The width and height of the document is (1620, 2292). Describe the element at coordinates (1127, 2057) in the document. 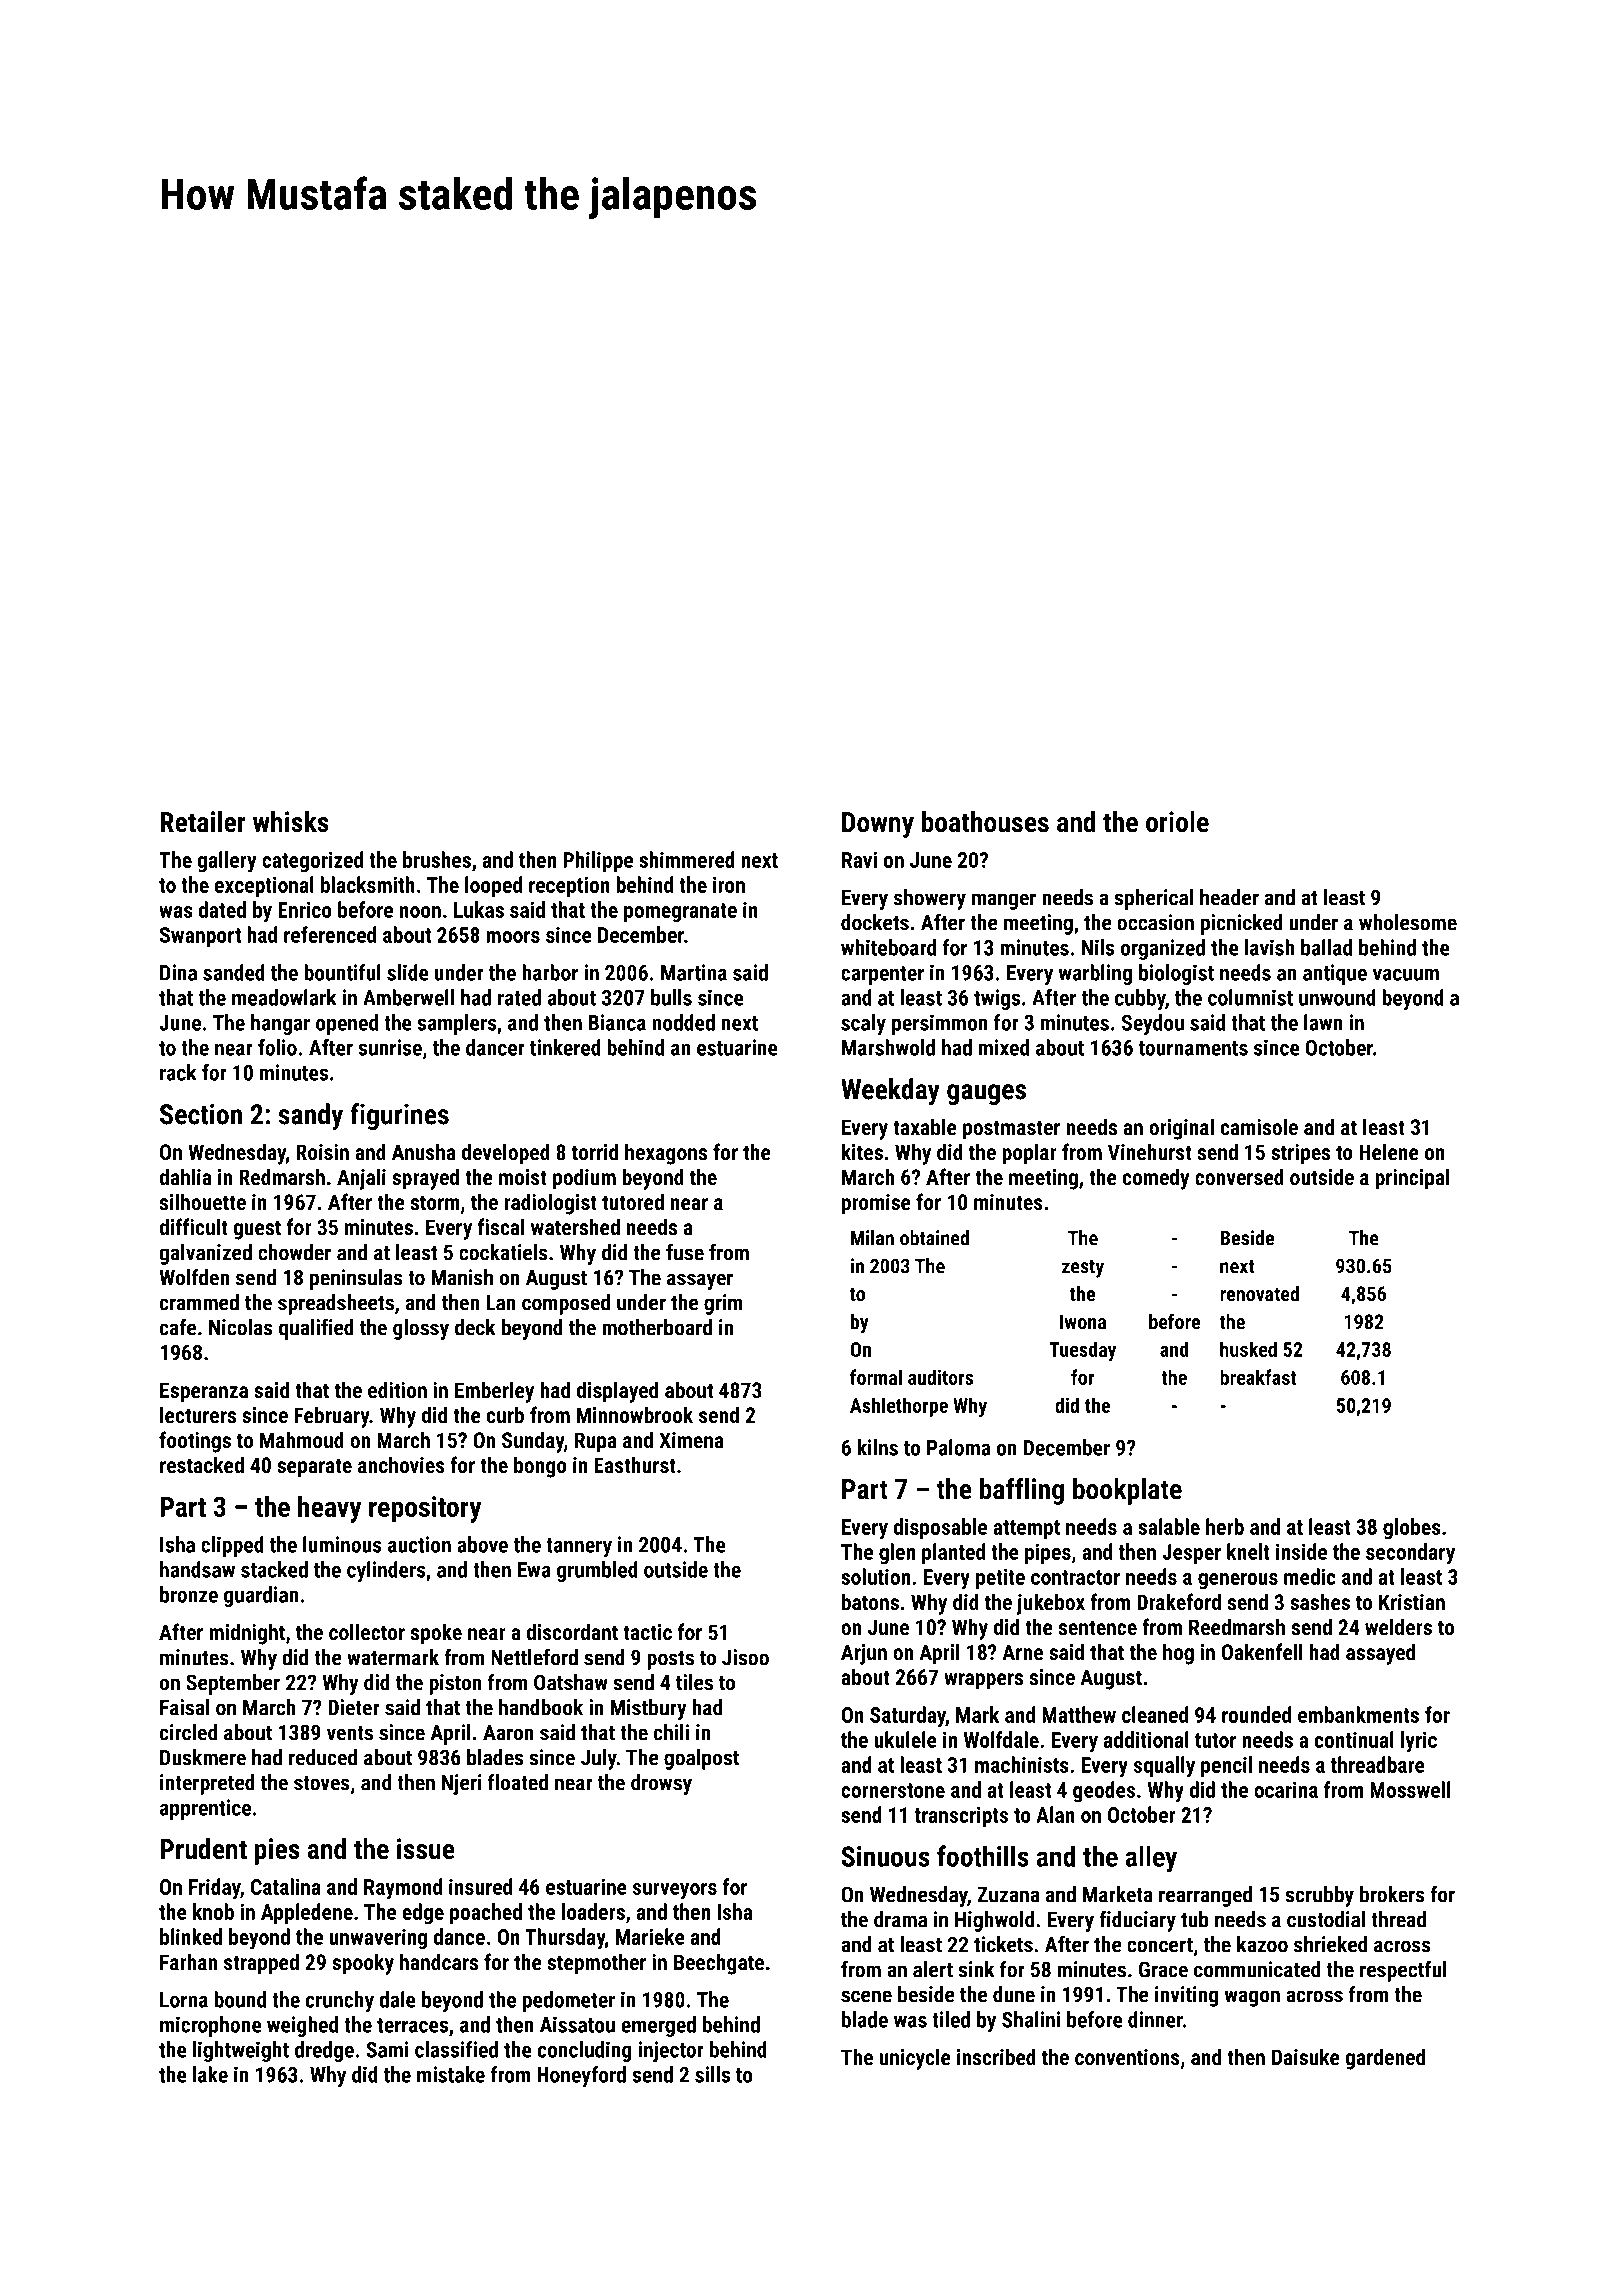

I see `conventions` at that location.
